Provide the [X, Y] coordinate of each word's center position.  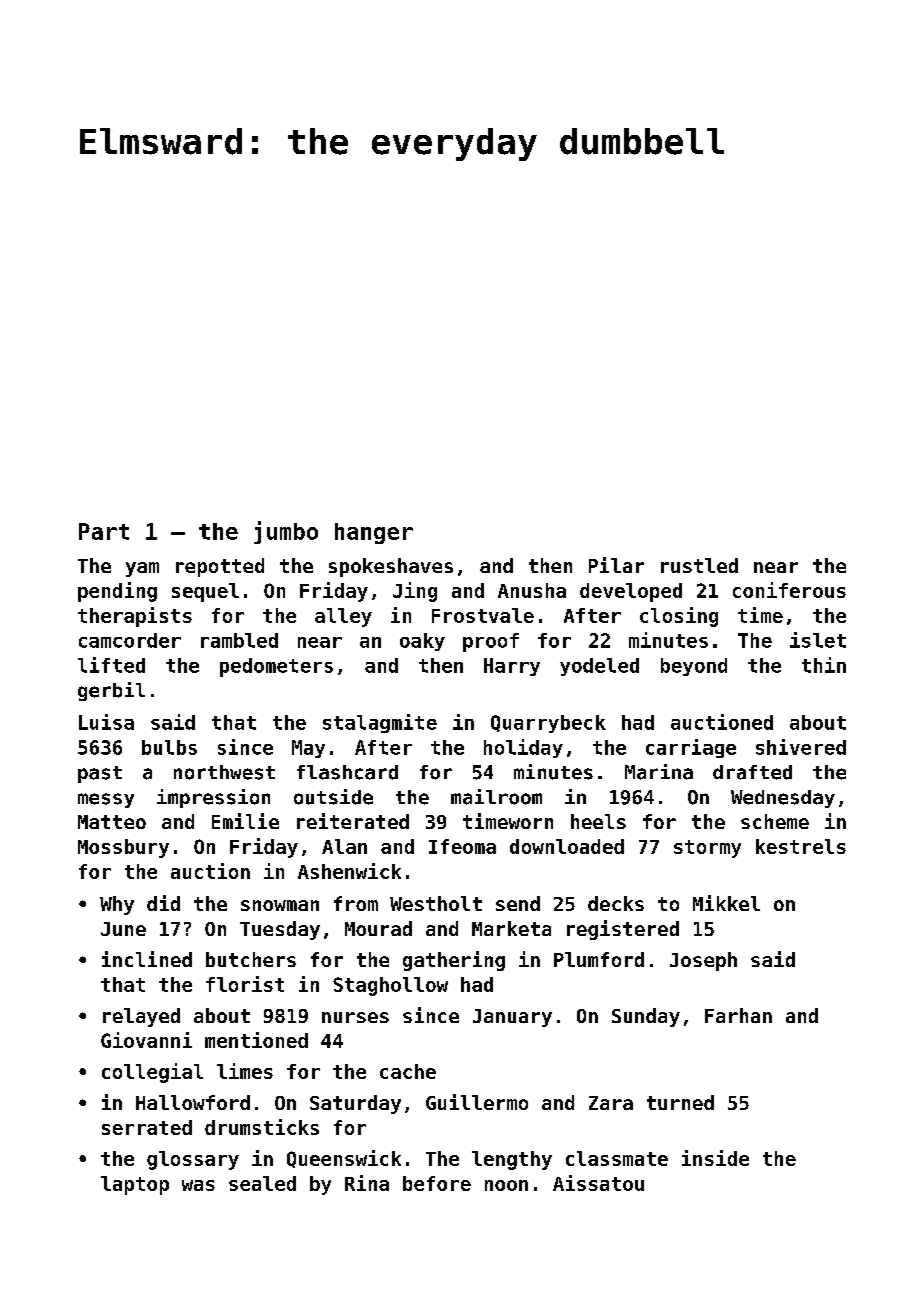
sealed [262, 1183]
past [100, 774]
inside [715, 1158]
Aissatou [598, 1183]
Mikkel [726, 903]
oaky [422, 642]
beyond [694, 667]
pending [117, 592]
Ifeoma [462, 846]
